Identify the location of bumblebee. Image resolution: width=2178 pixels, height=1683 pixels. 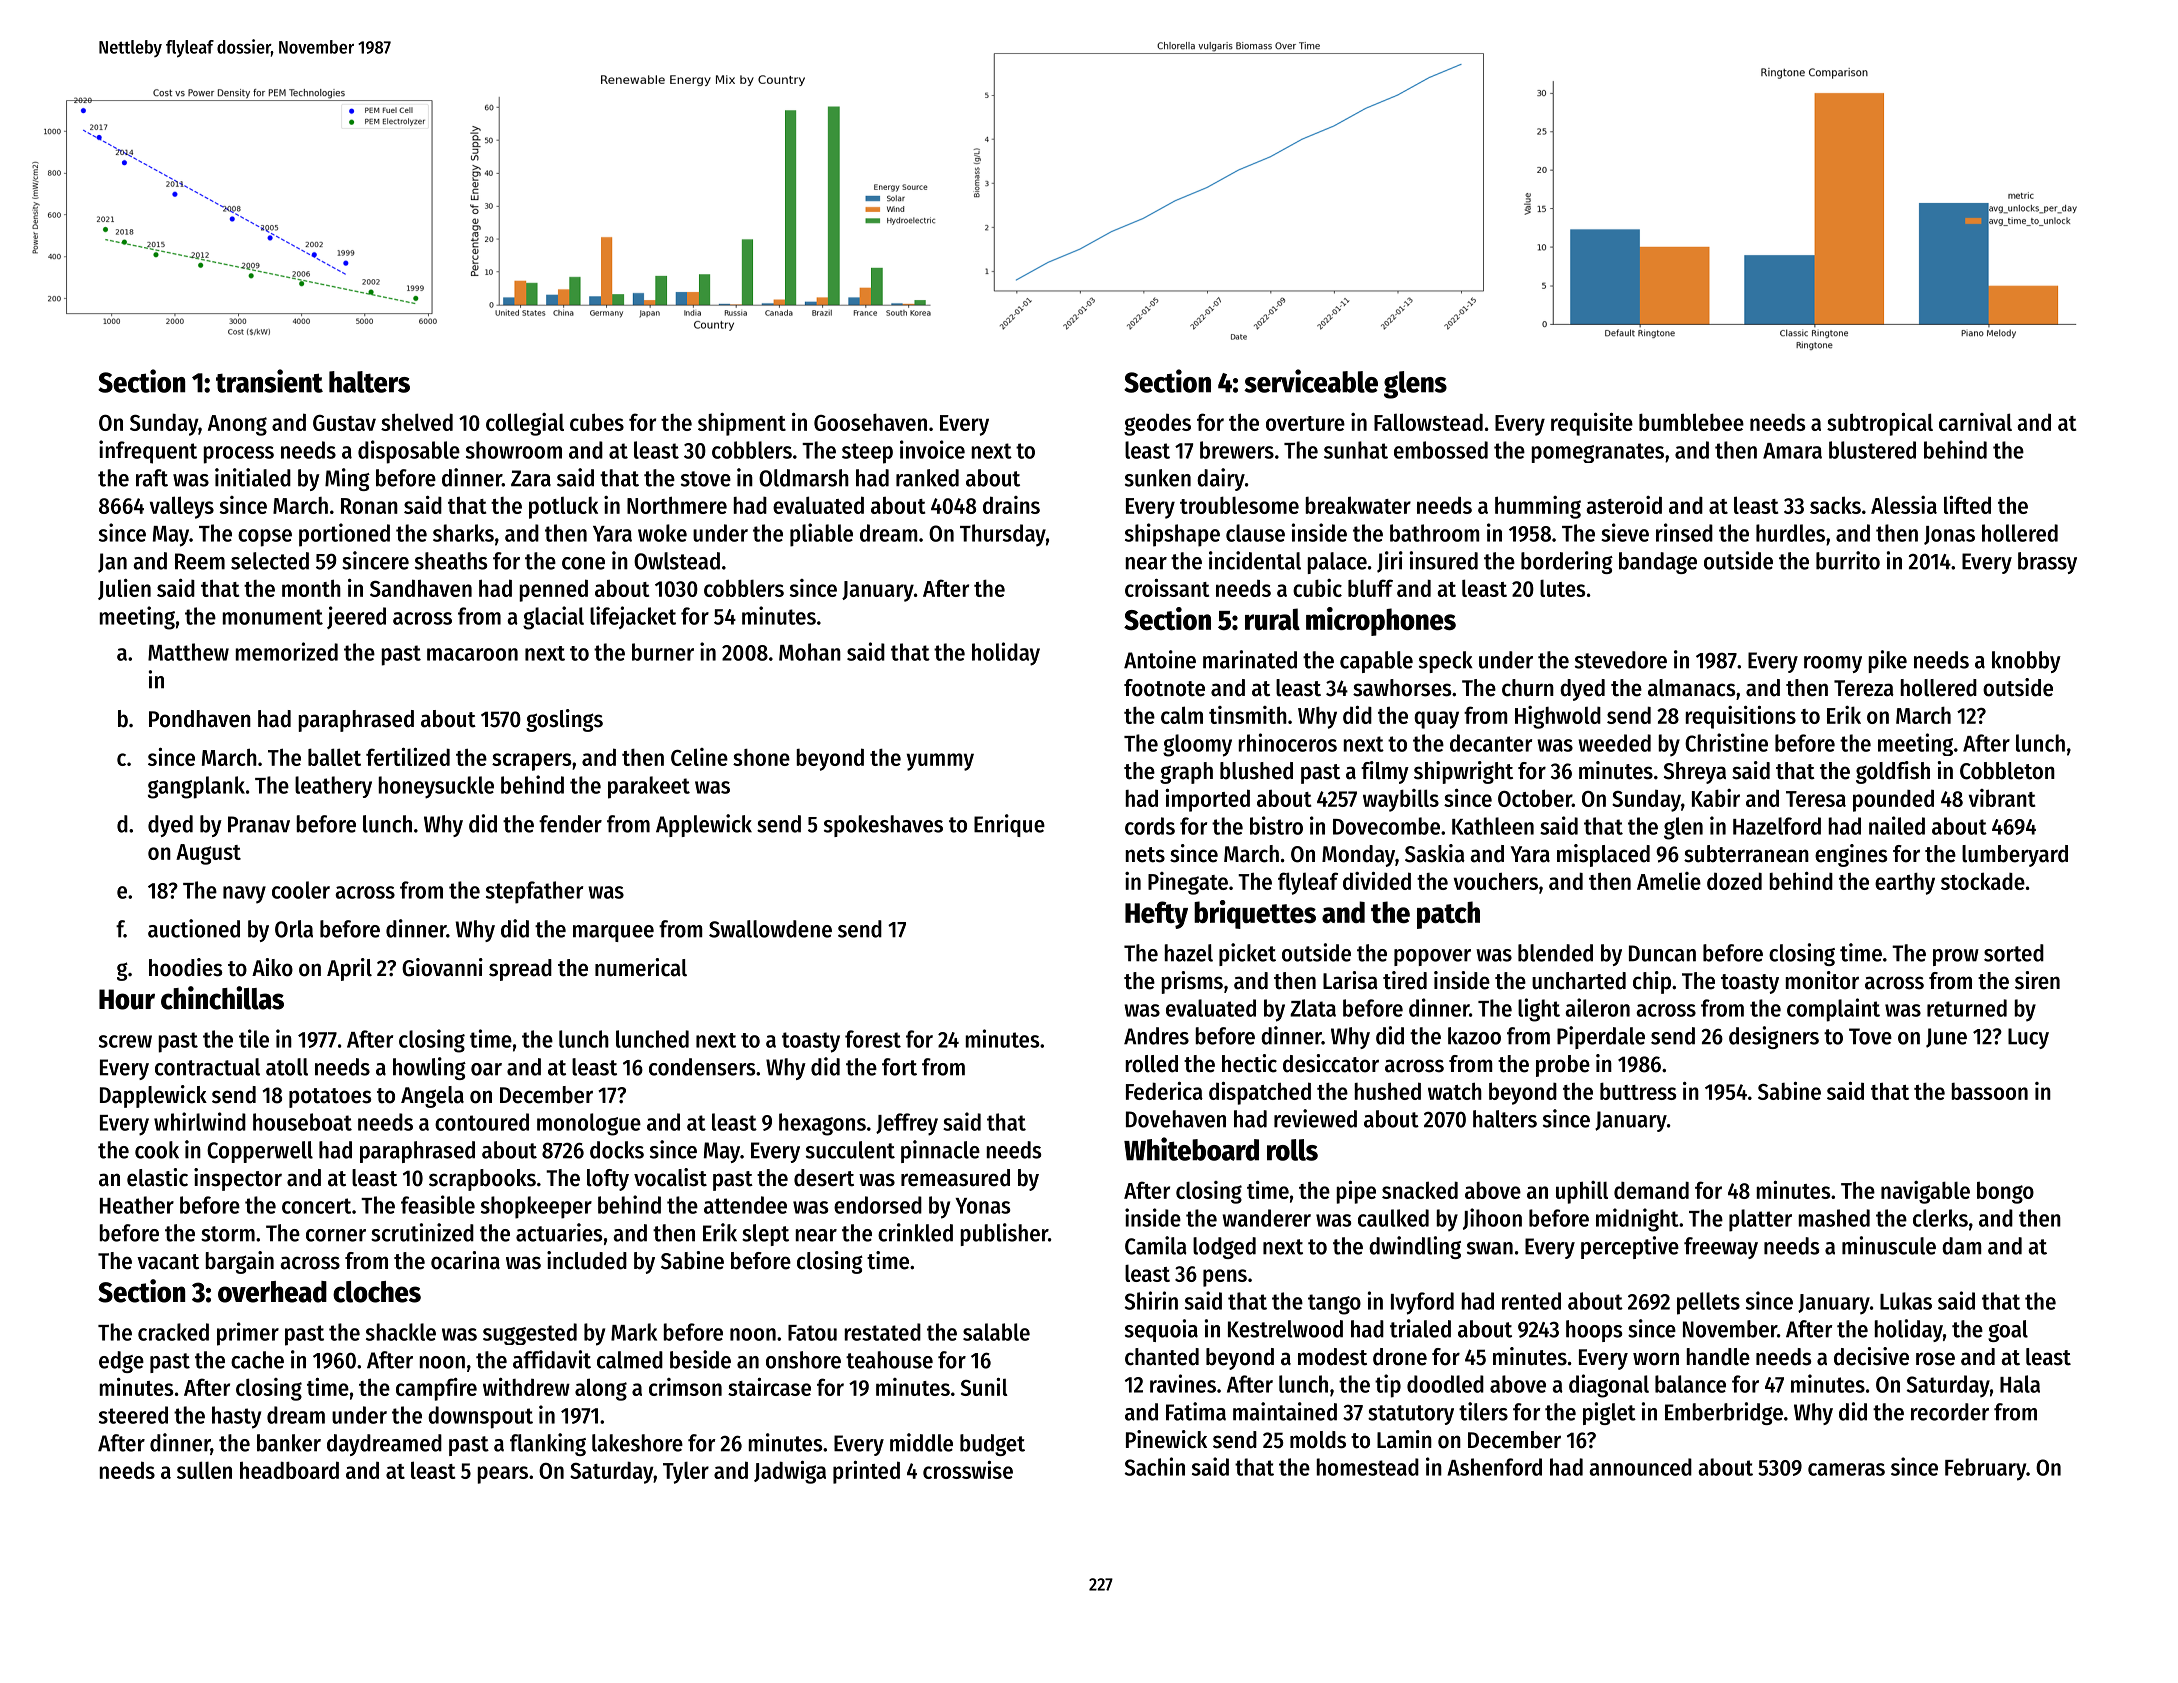
(1691, 422).
